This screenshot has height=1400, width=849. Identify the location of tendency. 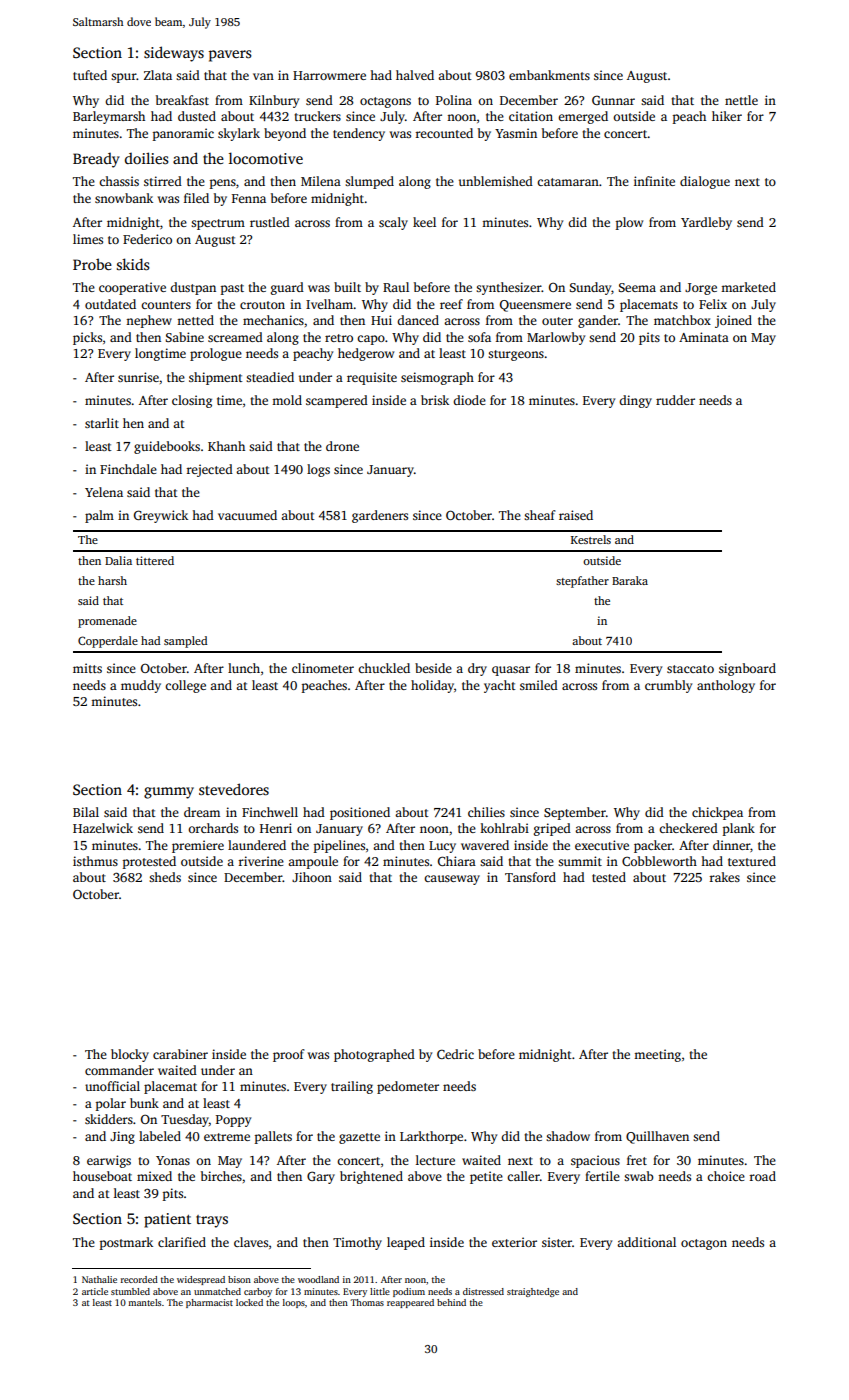
(359, 134).
